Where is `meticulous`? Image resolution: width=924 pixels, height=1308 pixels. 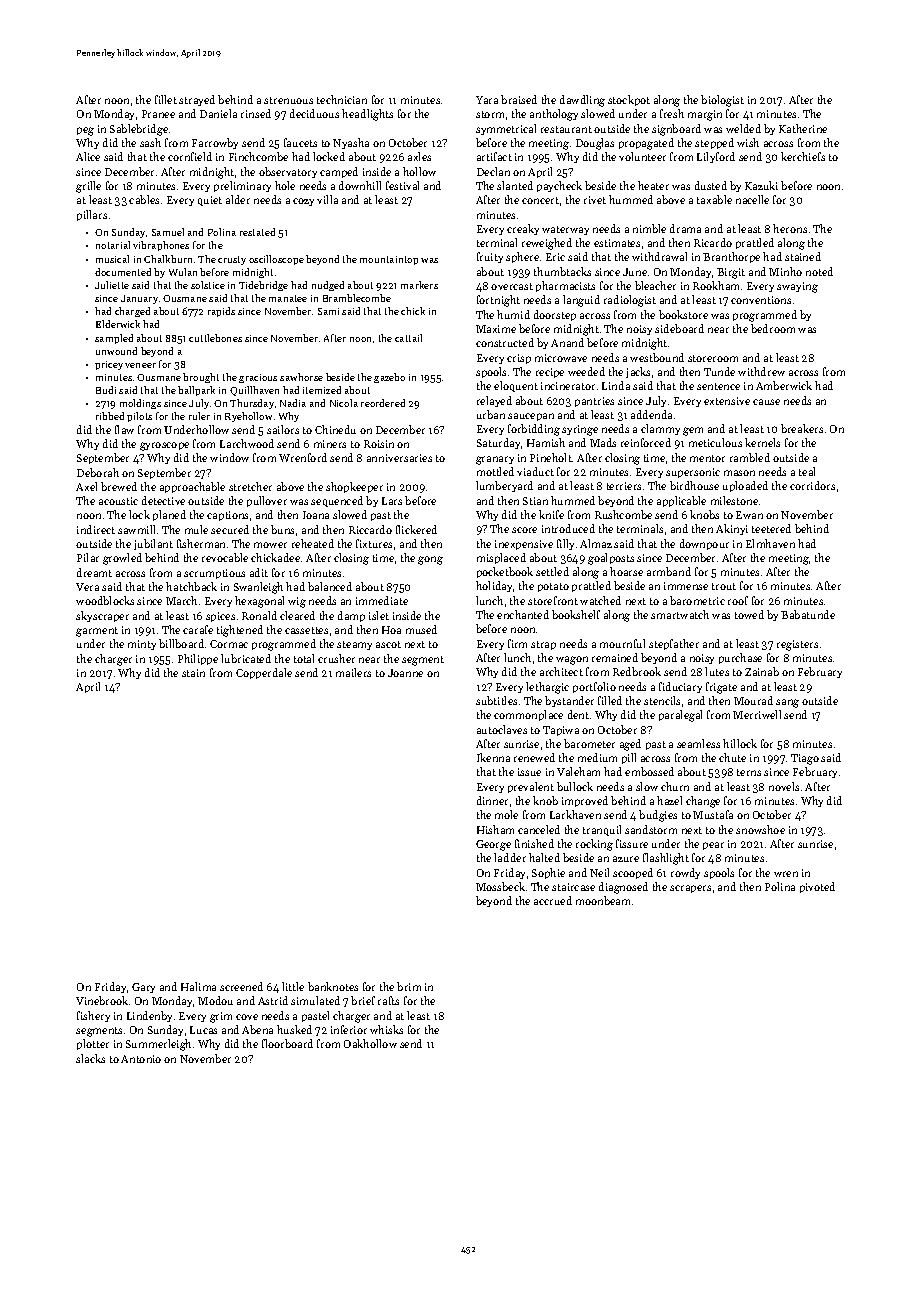
meticulous is located at coordinates (715, 442).
